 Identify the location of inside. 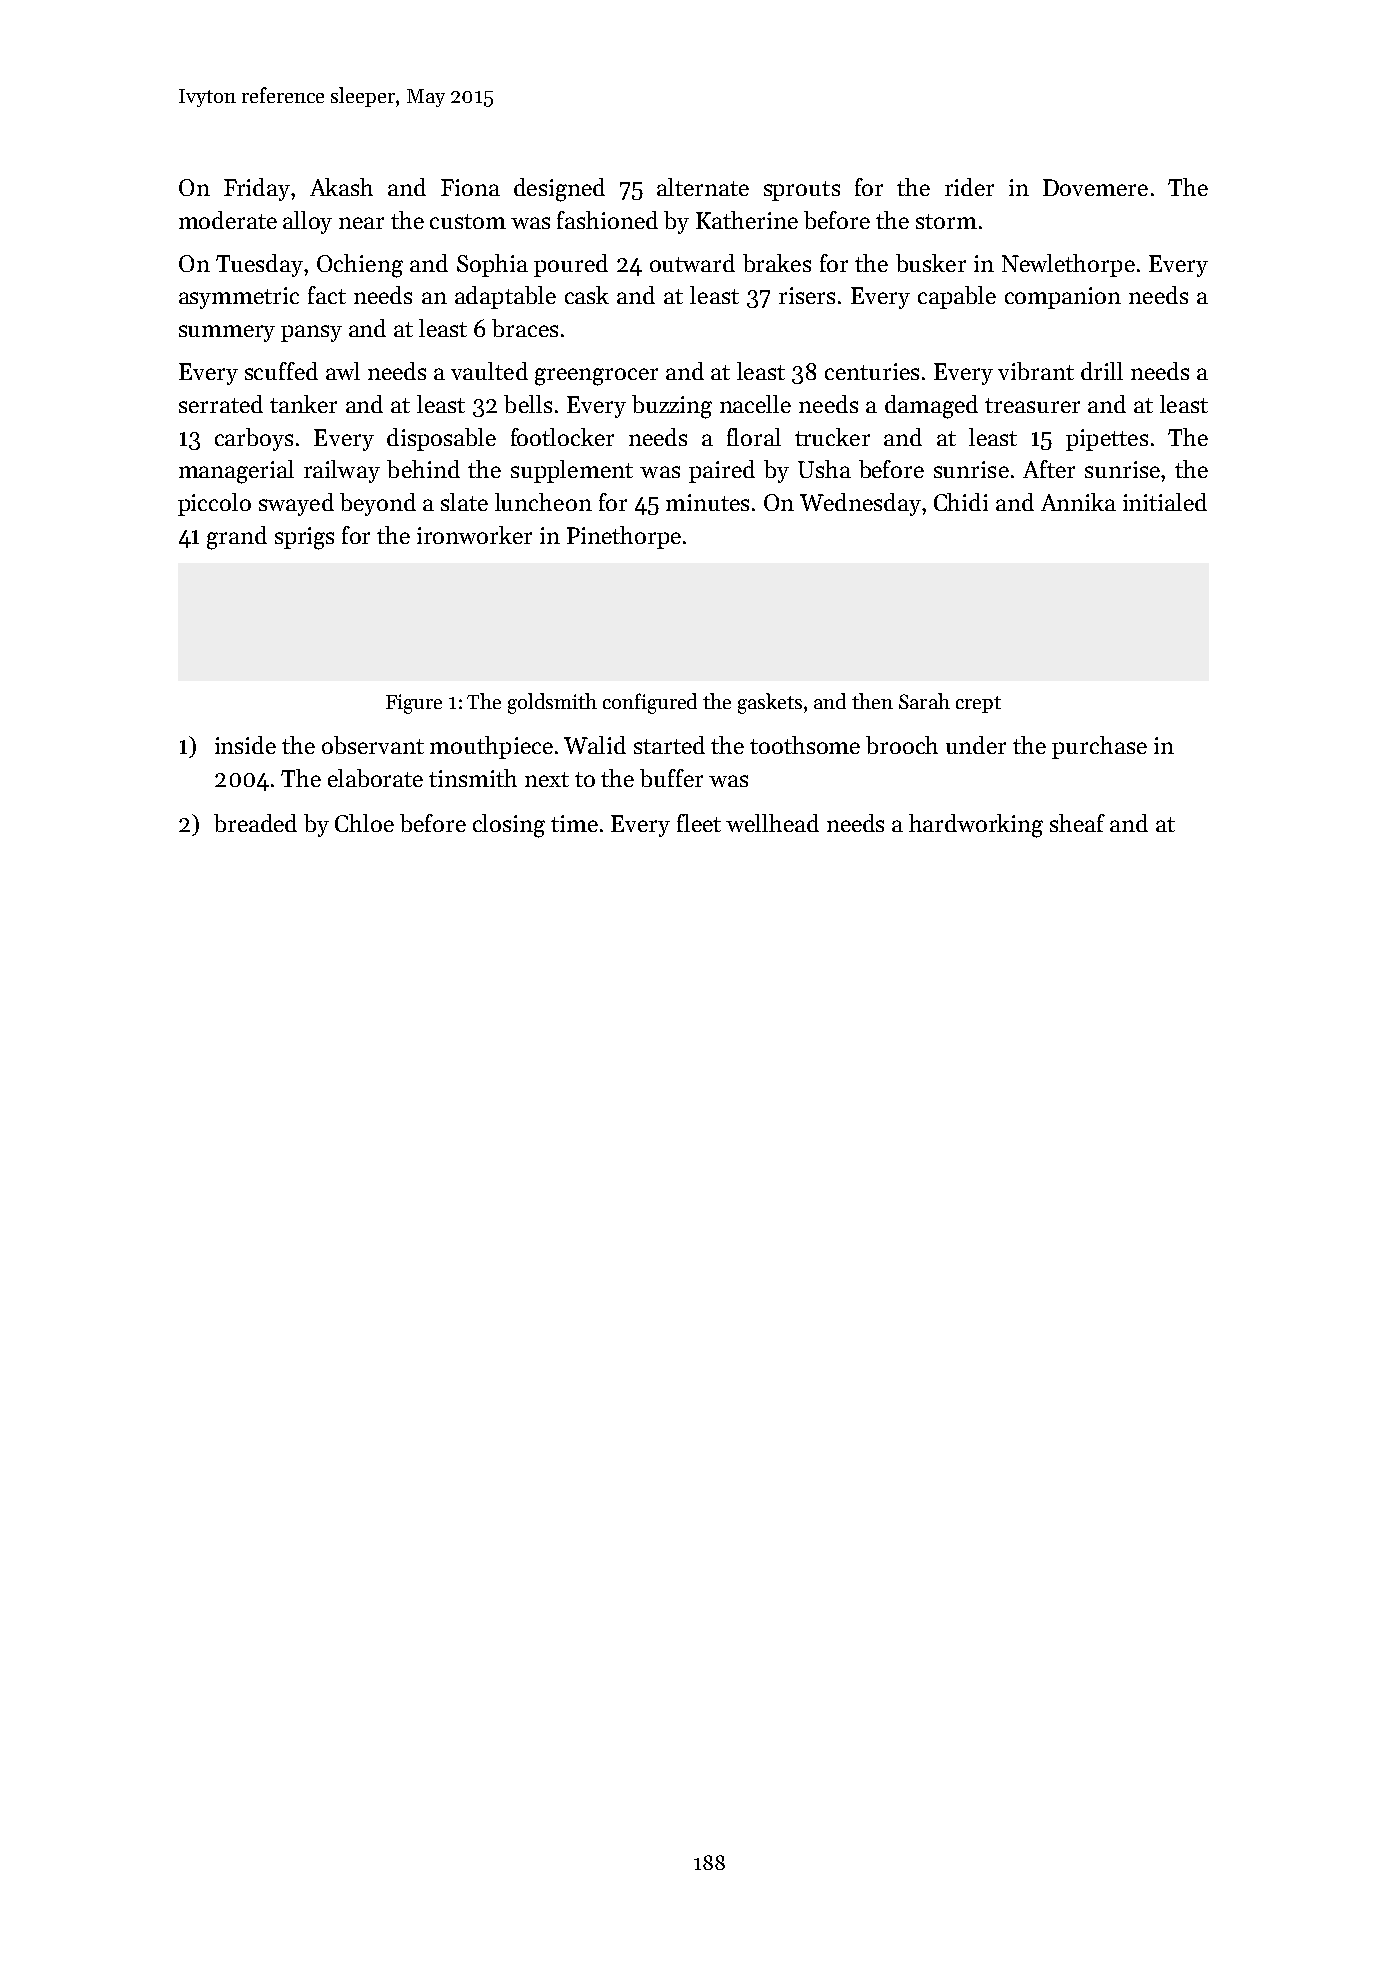
(245, 745).
